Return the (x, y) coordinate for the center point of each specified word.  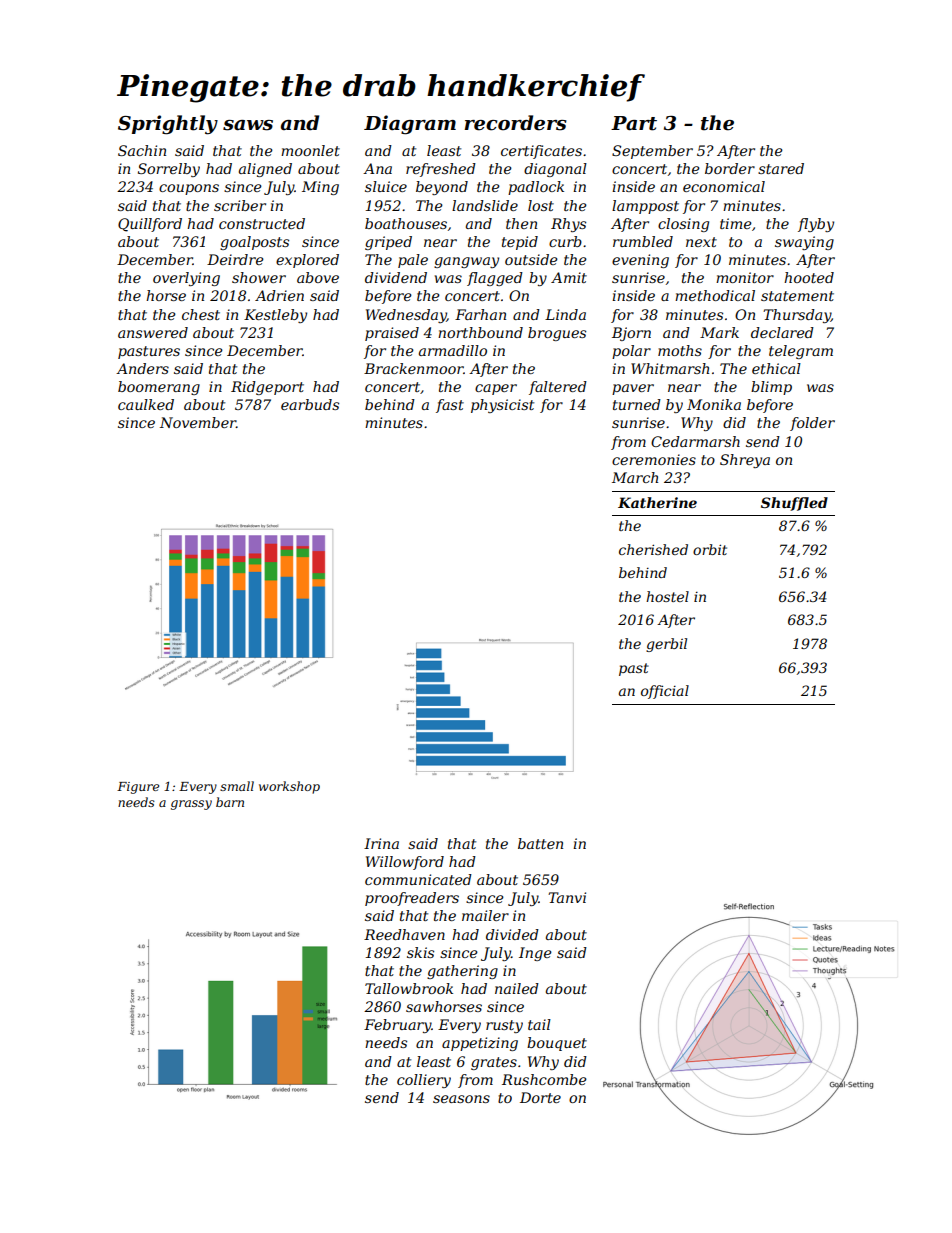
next (701, 242)
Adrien (279, 295)
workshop (289, 787)
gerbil (666, 645)
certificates (541, 152)
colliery (424, 1081)
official (665, 692)
